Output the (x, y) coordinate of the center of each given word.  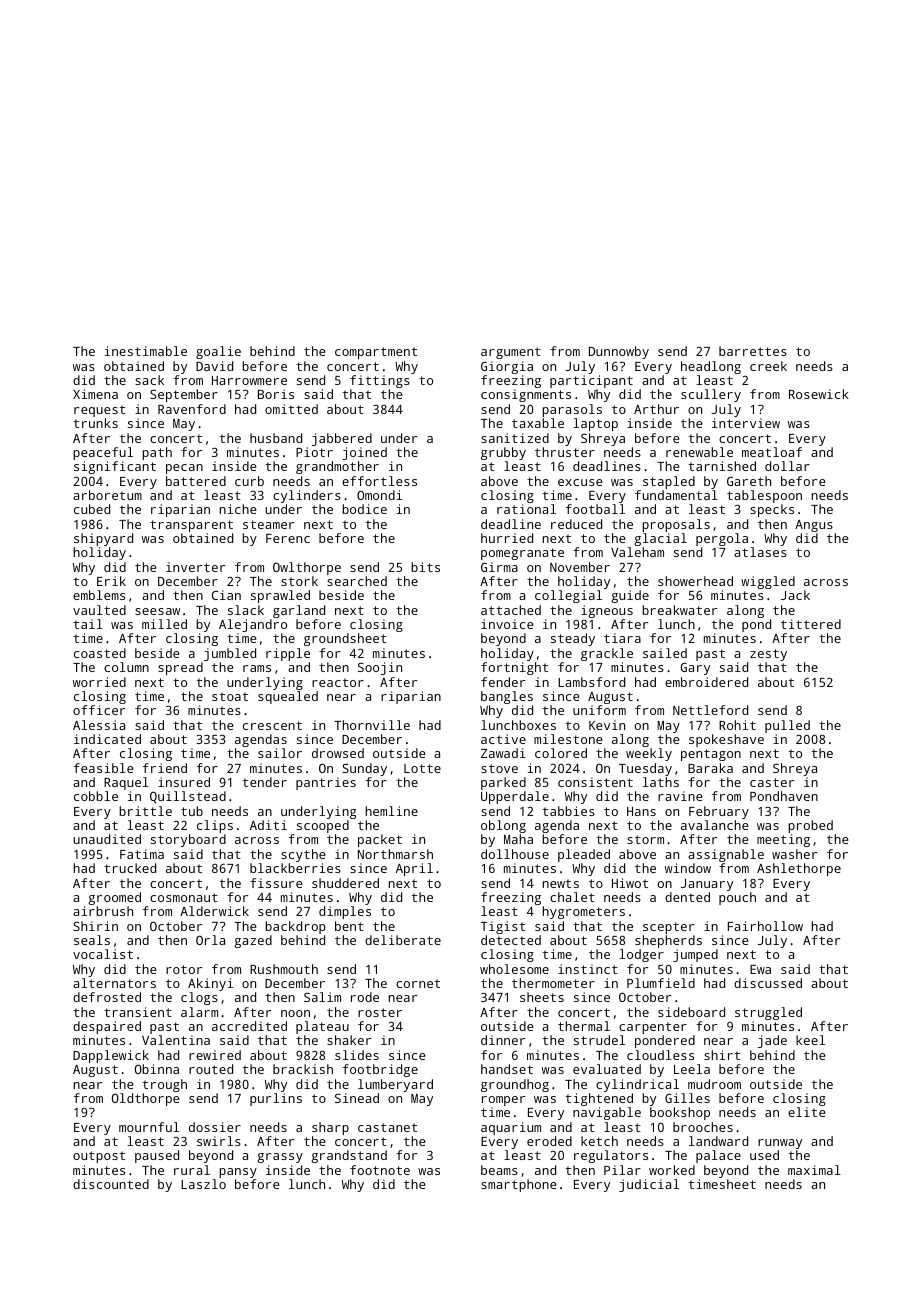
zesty (768, 655)
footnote (380, 1170)
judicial (649, 1185)
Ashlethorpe (799, 869)
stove (499, 768)
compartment (376, 353)
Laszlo (203, 1184)
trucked (130, 868)
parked (503, 783)
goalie (218, 352)
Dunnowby (619, 352)
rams (257, 668)
